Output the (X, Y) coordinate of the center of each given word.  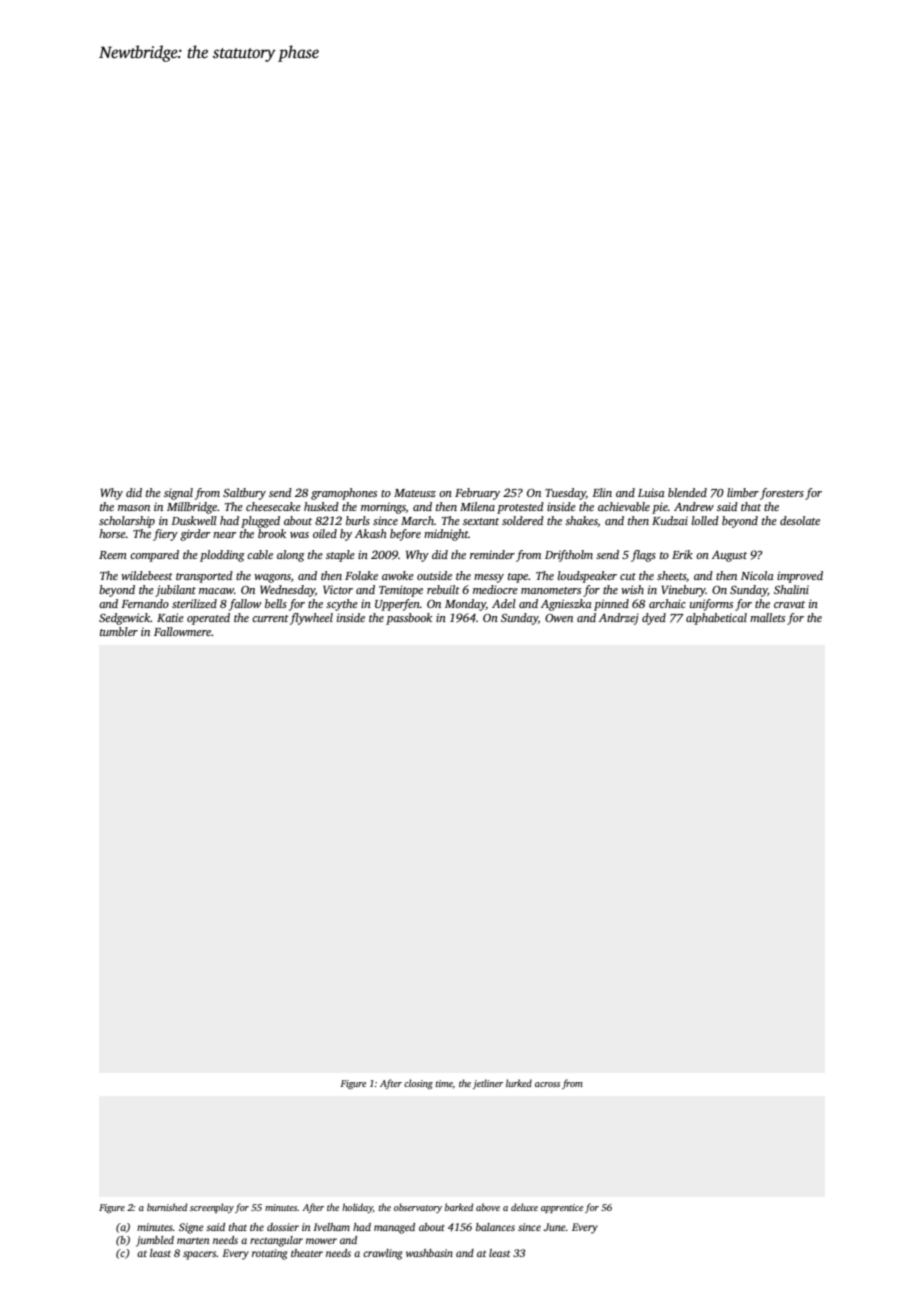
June (555, 1227)
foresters (782, 494)
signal (178, 494)
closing (418, 1084)
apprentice (562, 1208)
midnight (446, 535)
